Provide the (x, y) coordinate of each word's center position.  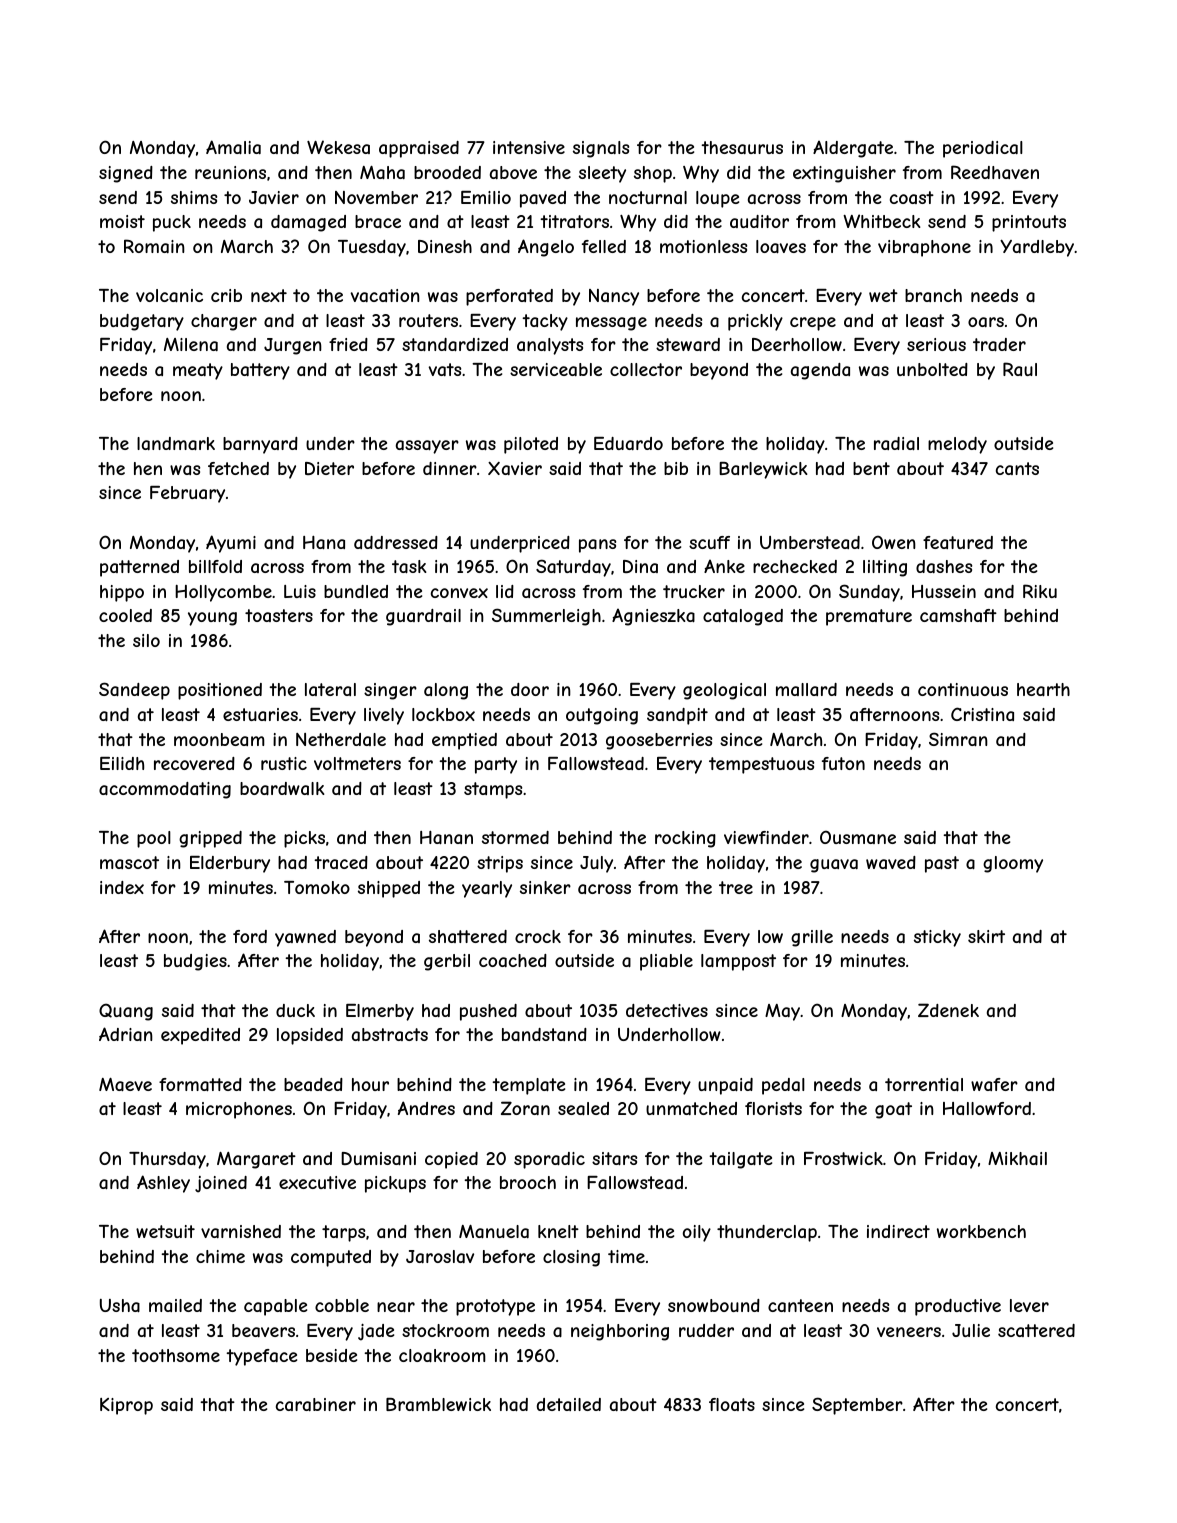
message (611, 324)
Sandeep (134, 691)
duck (295, 1010)
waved (891, 862)
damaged (308, 223)
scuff (709, 542)
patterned (139, 568)
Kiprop (126, 1406)
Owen (894, 542)
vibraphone (924, 248)
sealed (583, 1108)
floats (732, 1404)
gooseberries (659, 741)
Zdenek (948, 1010)
